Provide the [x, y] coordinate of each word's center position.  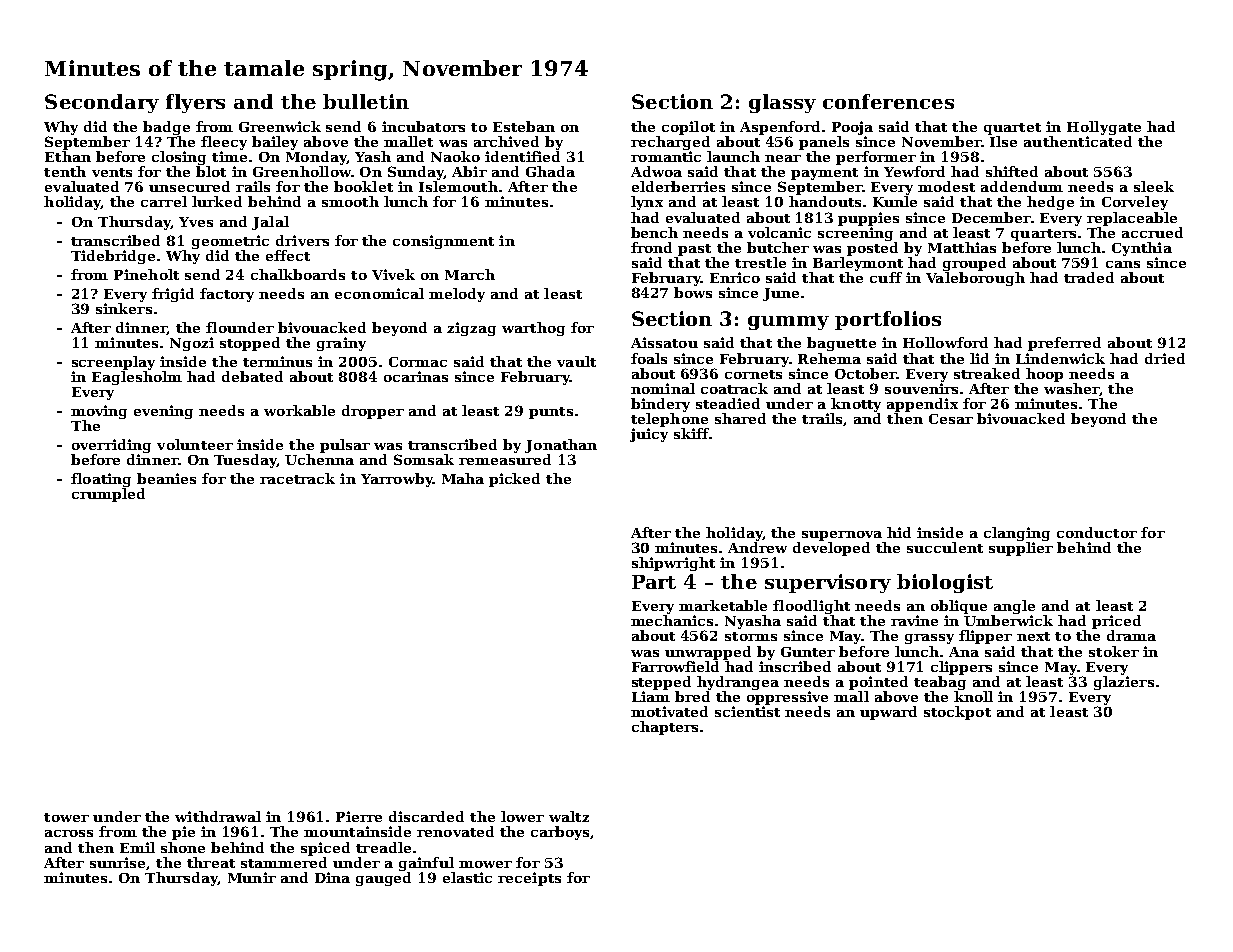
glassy [782, 103]
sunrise [117, 862]
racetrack [297, 478]
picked [514, 480]
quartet [1012, 129]
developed [831, 549]
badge [166, 128]
